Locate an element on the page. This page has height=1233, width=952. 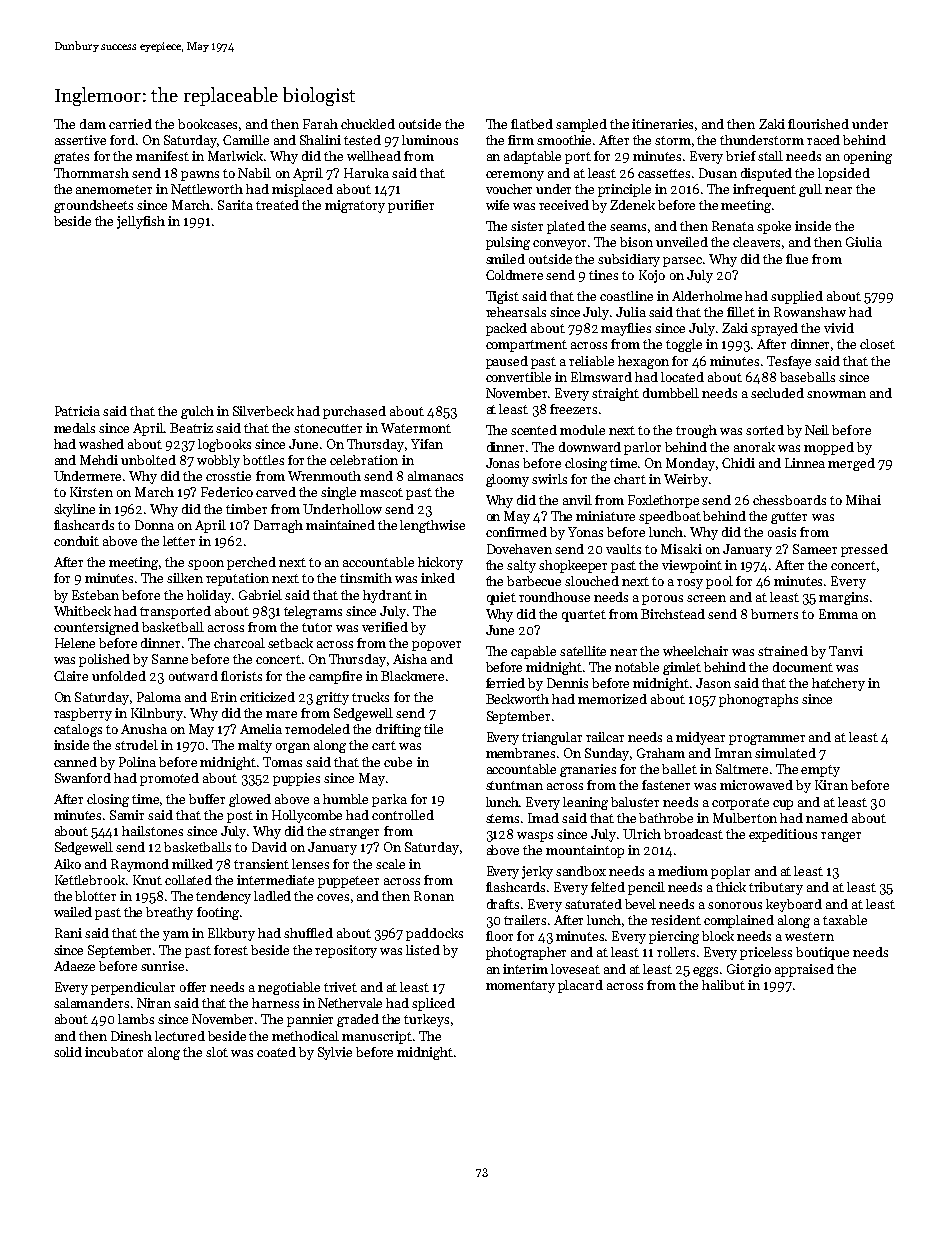
Samir is located at coordinates (127, 815).
